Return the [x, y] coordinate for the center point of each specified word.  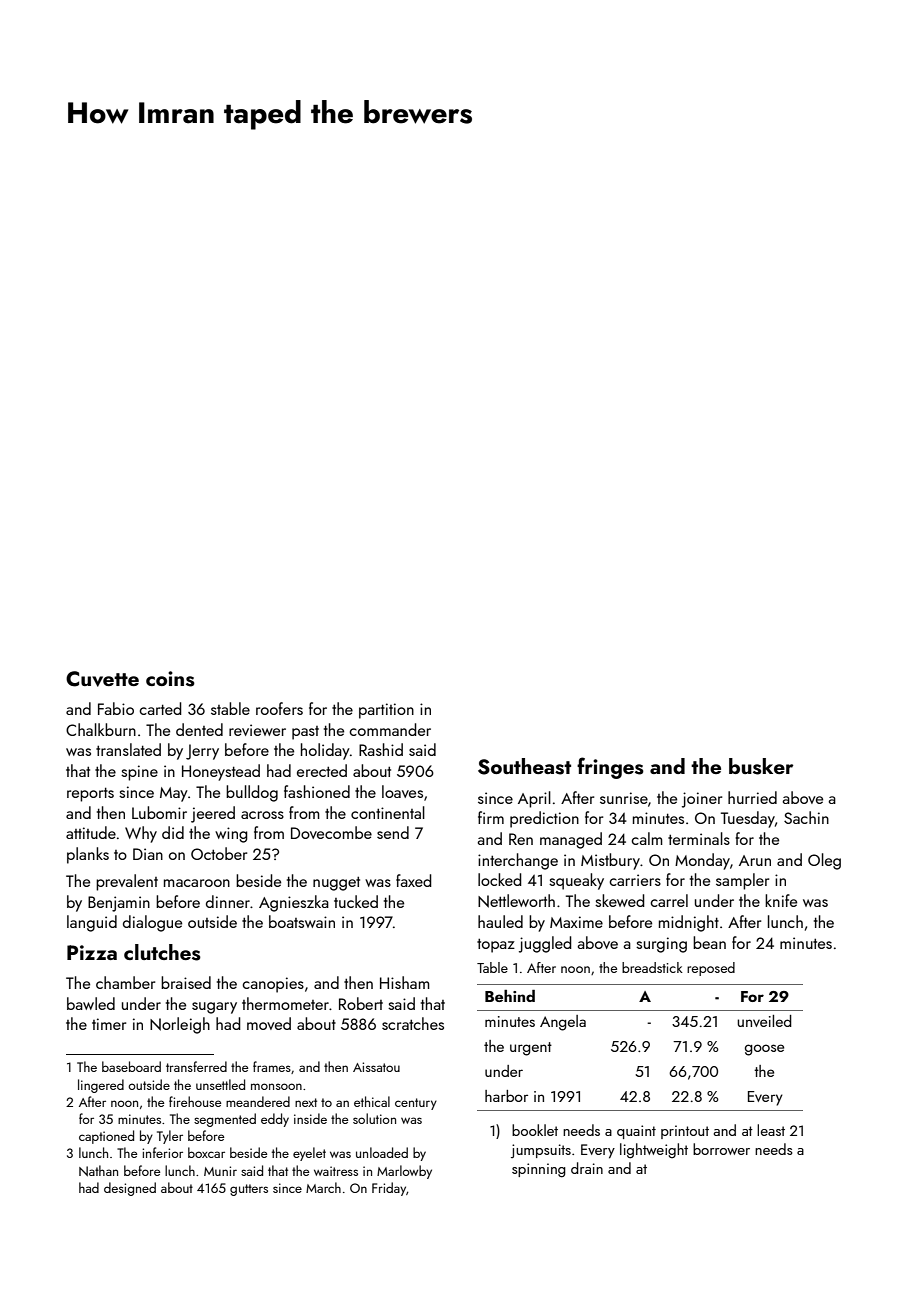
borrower [721, 1149]
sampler [742, 881]
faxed [414, 880]
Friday [389, 1189]
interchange [518, 861]
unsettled [220, 1084]
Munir [220, 1171]
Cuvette [102, 679]
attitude [91, 832]
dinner [228, 901]
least [771, 1130]
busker [761, 766]
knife [781, 900]
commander [390, 729]
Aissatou [376, 1067]
